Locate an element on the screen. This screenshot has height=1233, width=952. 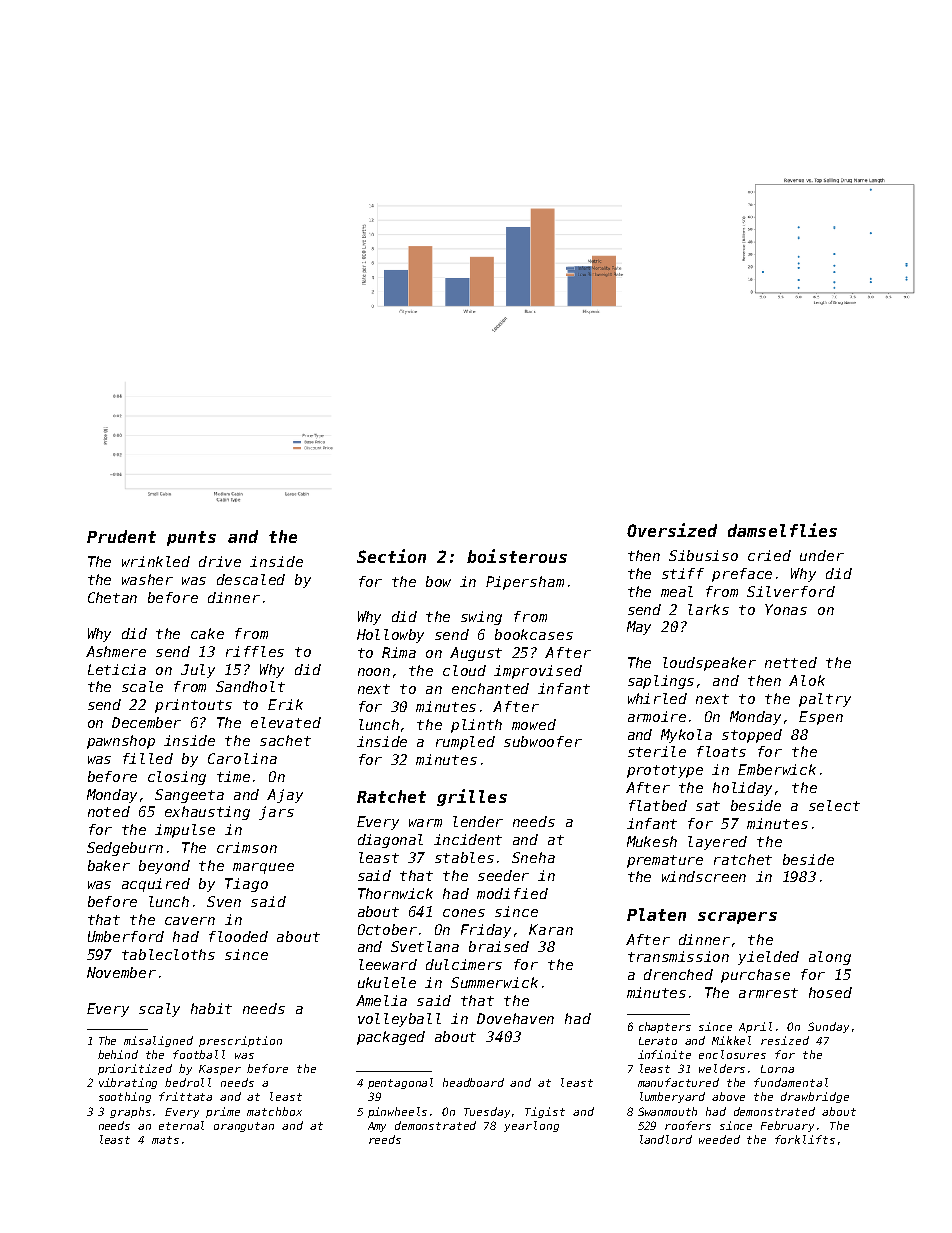
eternal is located at coordinates (181, 1125).
